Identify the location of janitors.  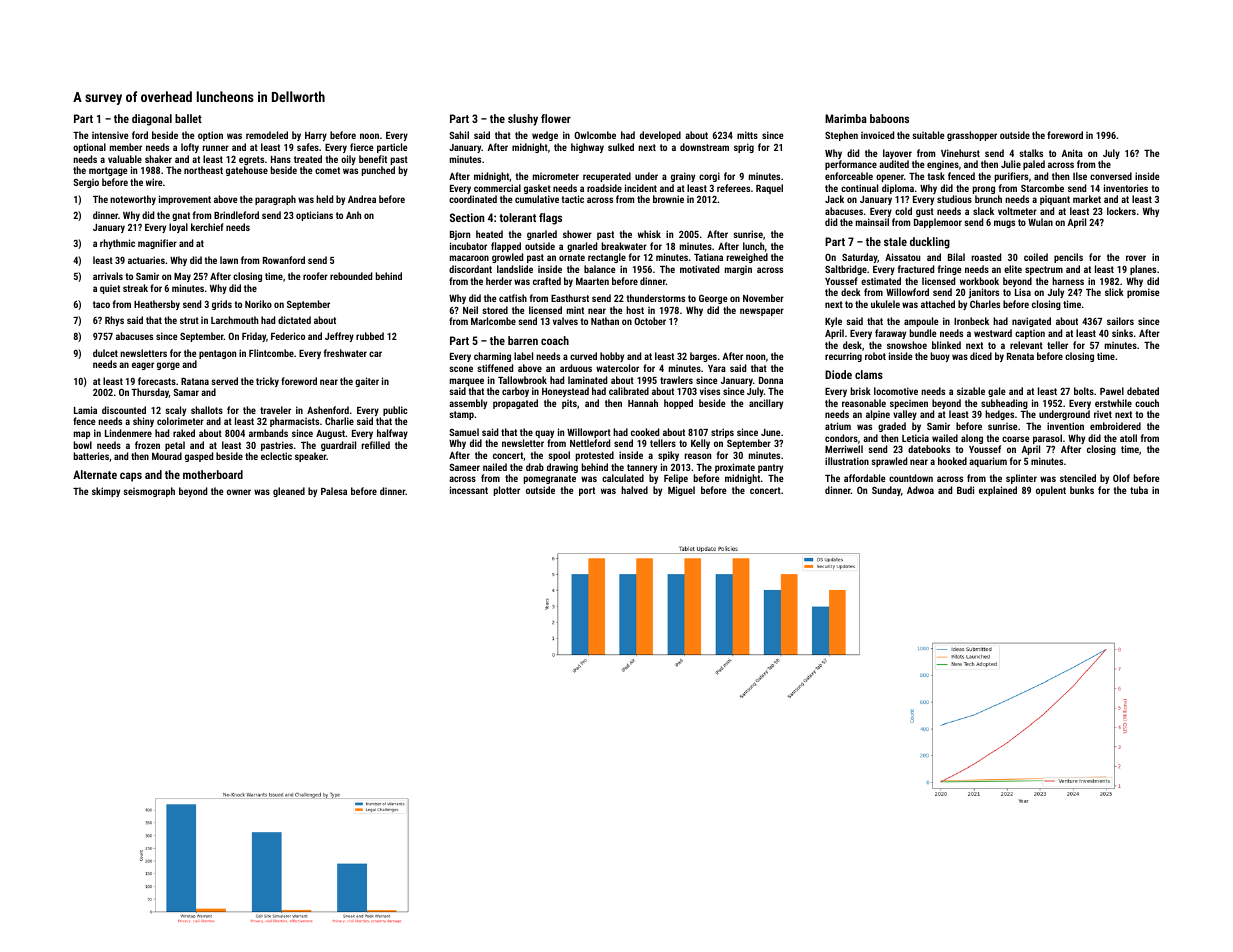
(983, 293).
